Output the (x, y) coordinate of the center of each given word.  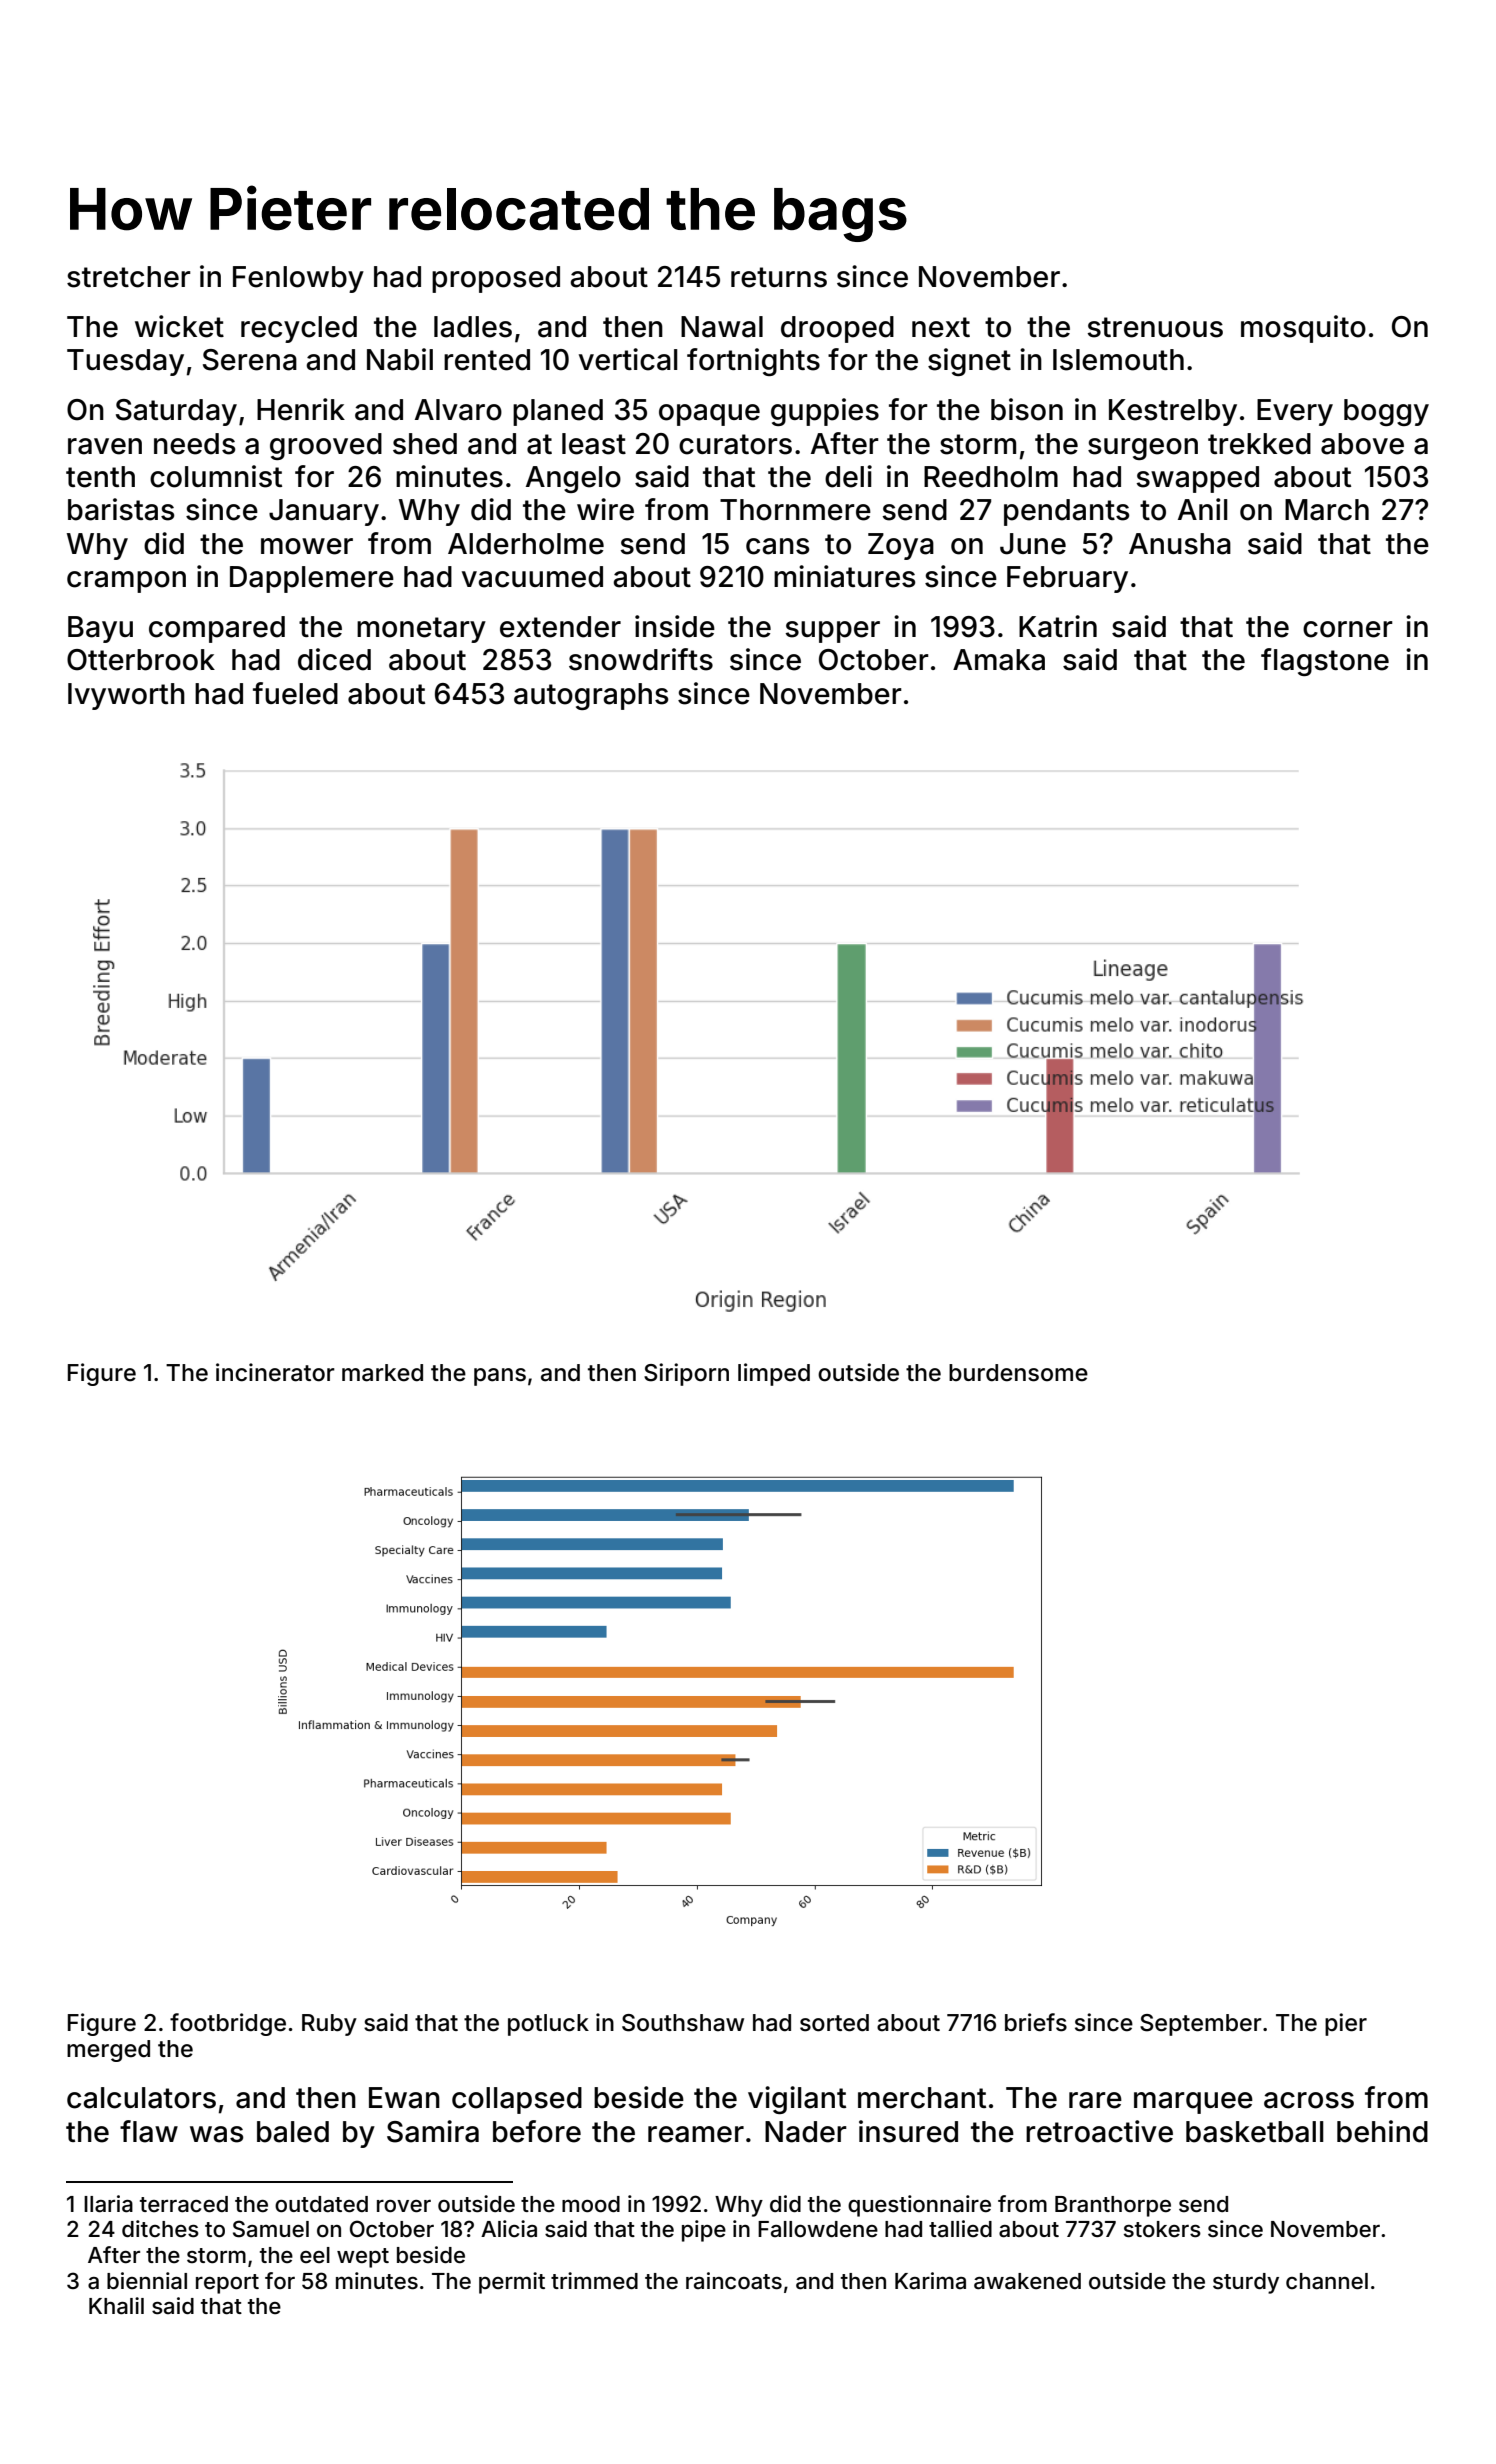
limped (774, 1374)
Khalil (116, 2306)
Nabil (400, 359)
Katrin (1058, 626)
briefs (1036, 2022)
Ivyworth (126, 696)
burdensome (1018, 1373)
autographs (591, 696)
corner (1348, 629)
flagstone (1325, 662)
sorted (834, 2023)
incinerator (275, 1372)
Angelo (573, 479)
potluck (548, 2025)
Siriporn (686, 1374)
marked (382, 1373)
